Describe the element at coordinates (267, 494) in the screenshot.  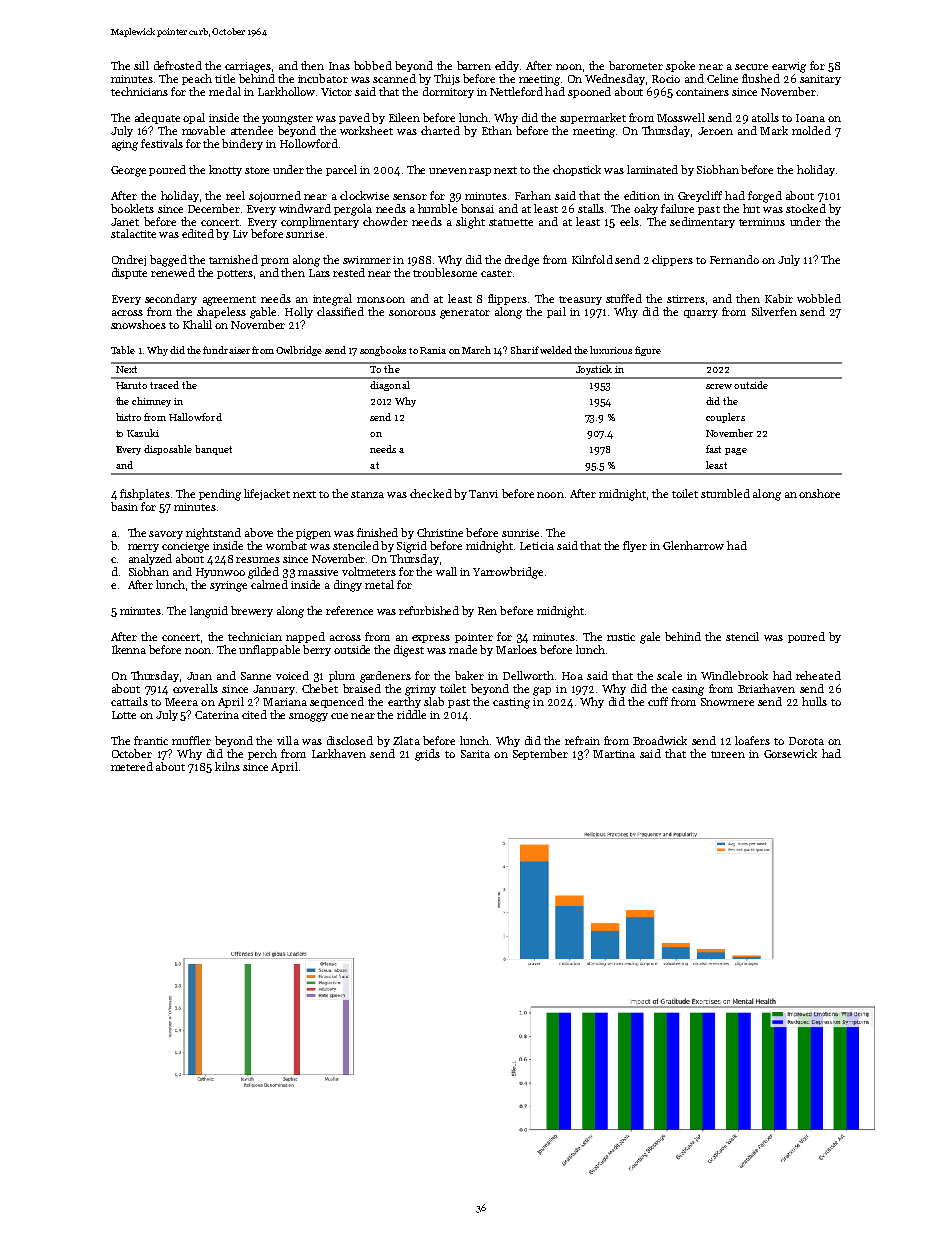
I see `lifejacket` at that location.
